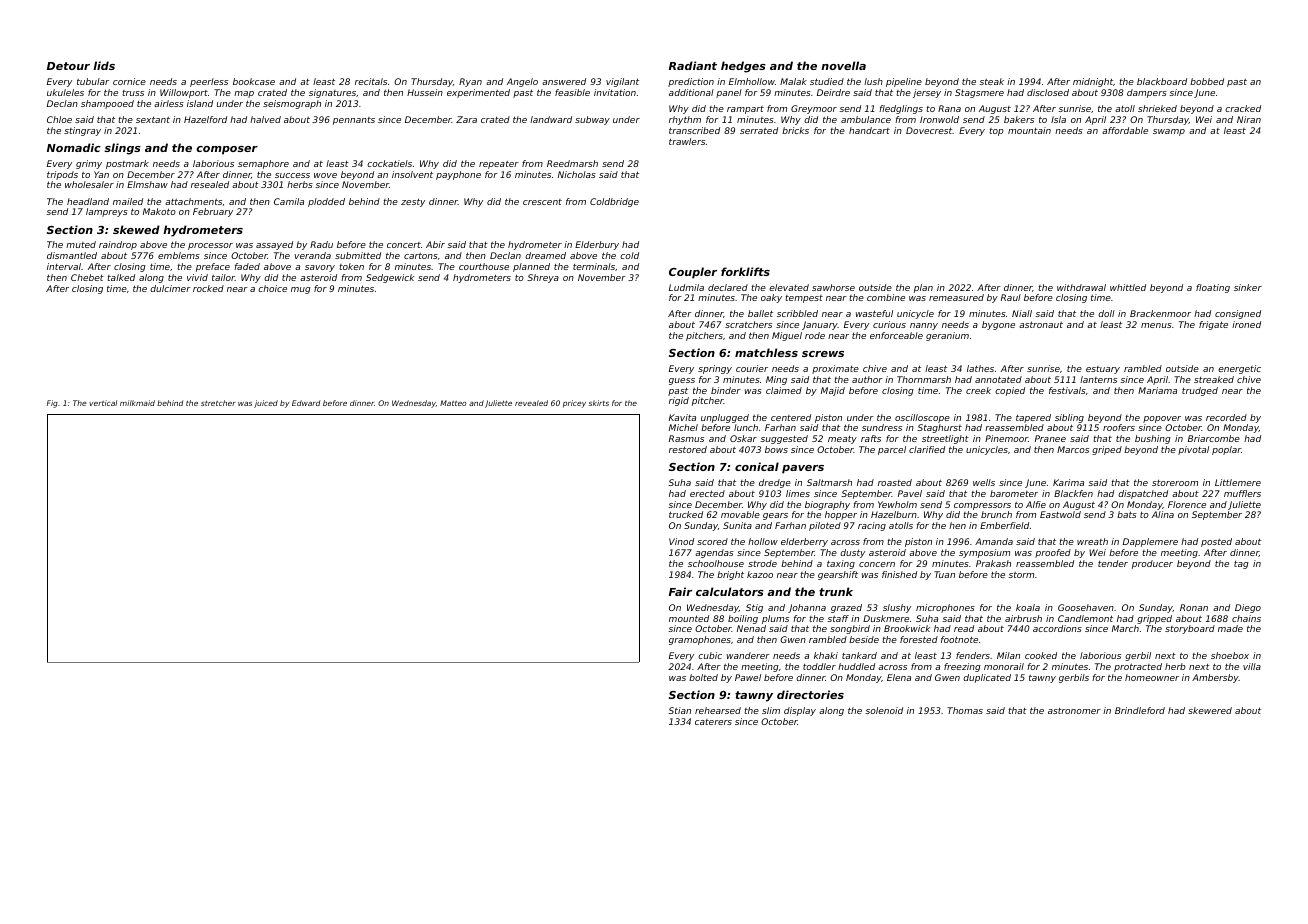 The width and height of the page is (1308, 924). I want to click on springy, so click(715, 369).
